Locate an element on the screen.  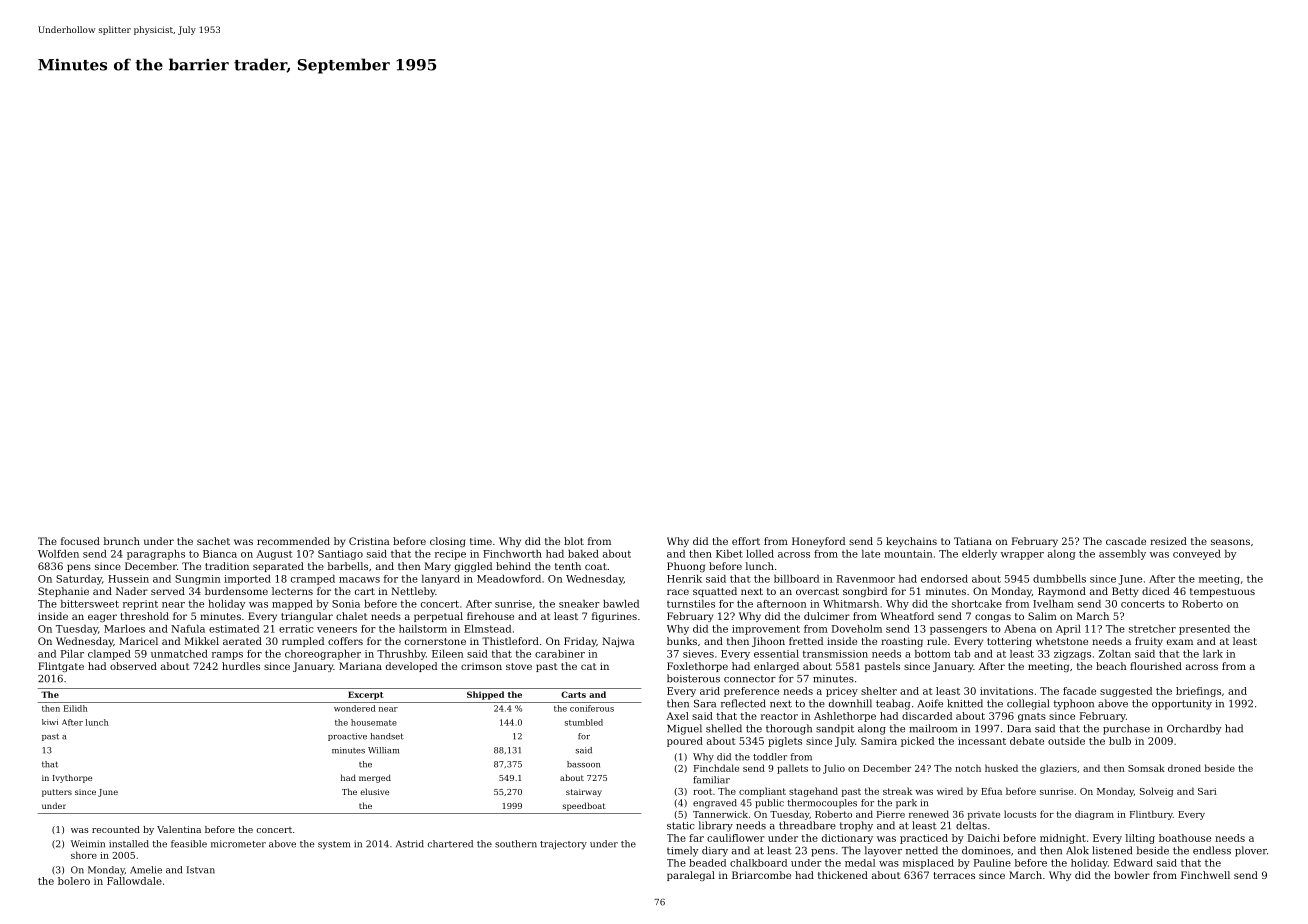
notch is located at coordinates (968, 768).
